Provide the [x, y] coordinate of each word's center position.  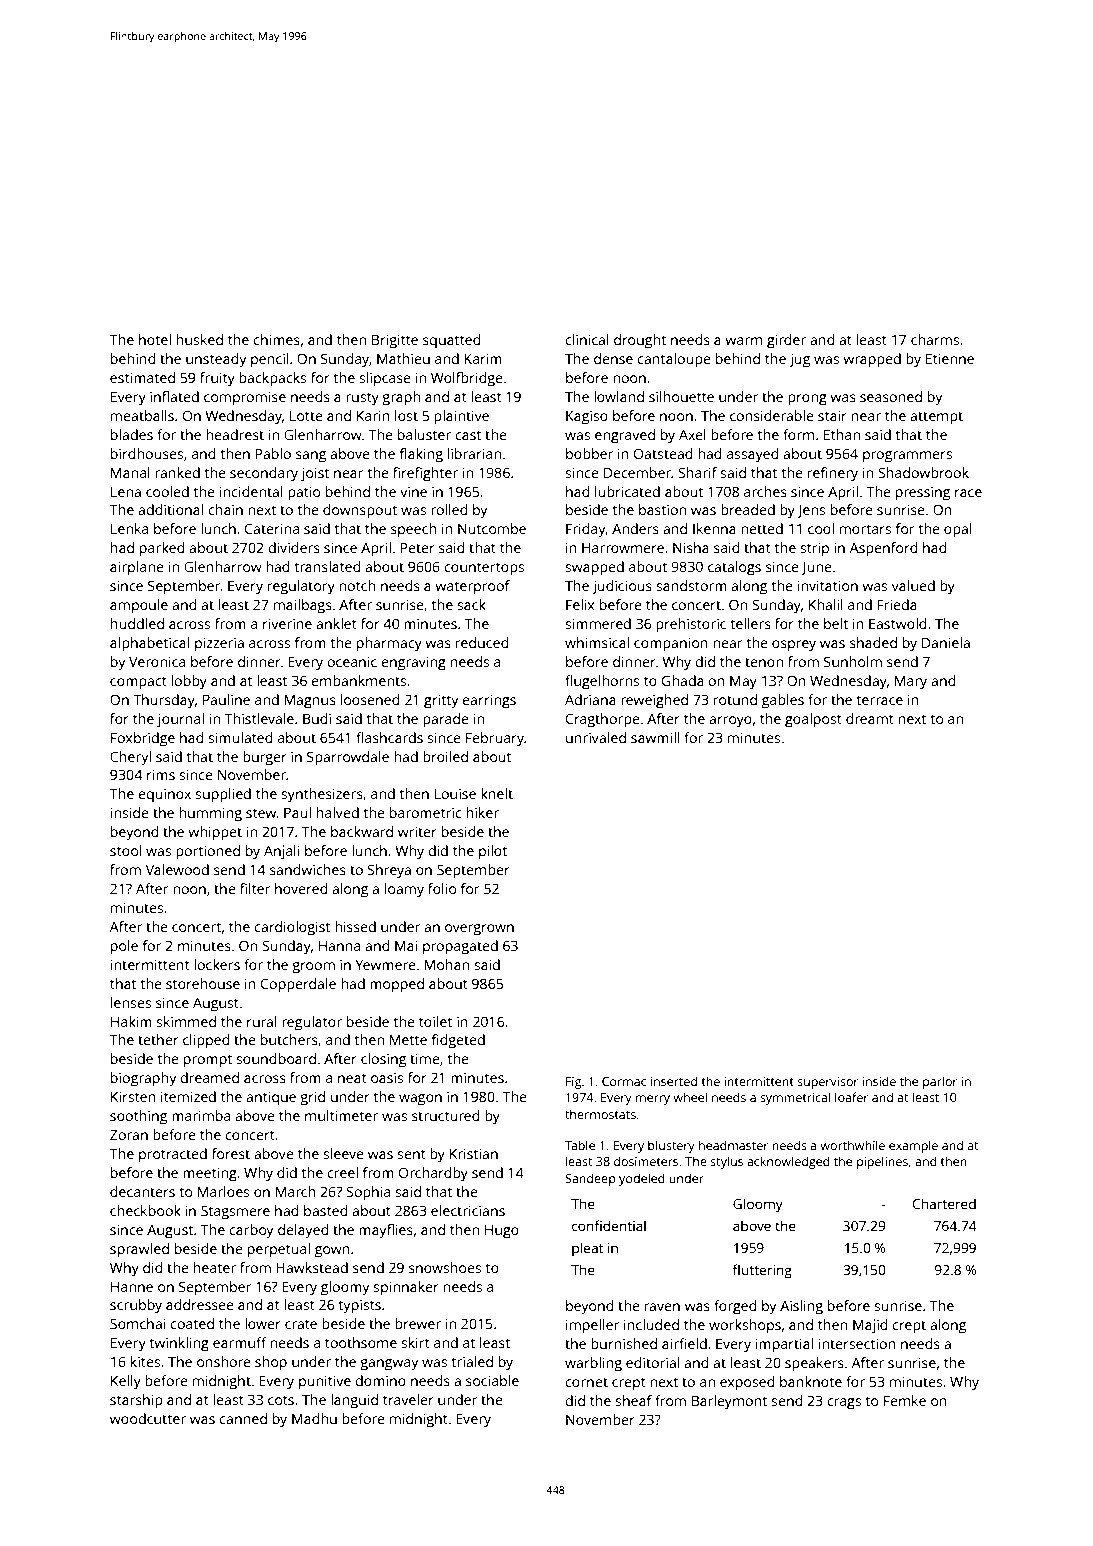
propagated [460, 947]
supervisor [827, 1083]
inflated [174, 396]
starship [136, 1401]
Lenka [129, 528]
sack [471, 604]
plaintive [461, 417]
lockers [217, 964]
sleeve [343, 1153]
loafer [851, 1097]
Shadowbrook [923, 472]
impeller [592, 1326]
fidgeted [458, 1041]
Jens [811, 511]
